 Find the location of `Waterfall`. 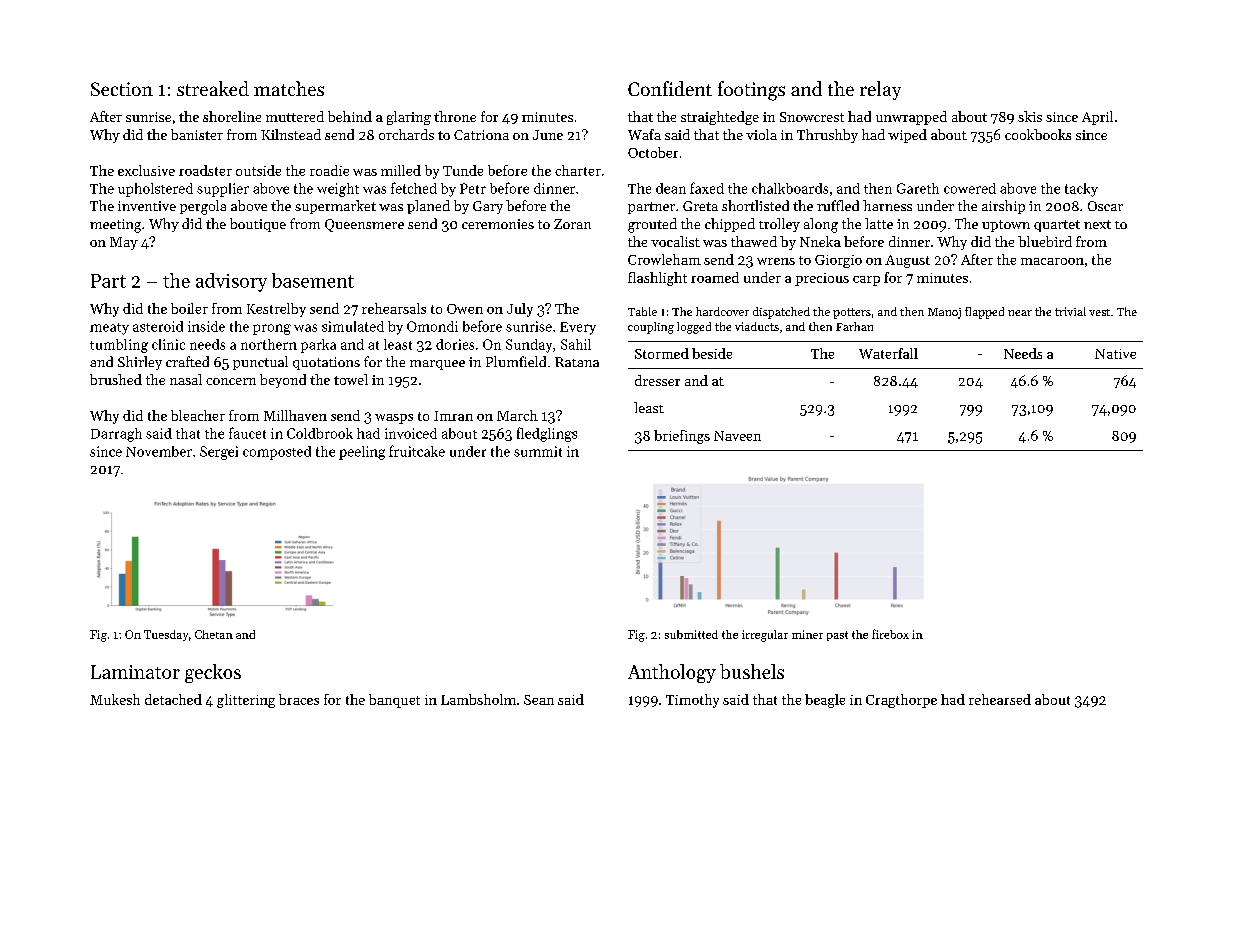

Waterfall is located at coordinates (888, 353).
